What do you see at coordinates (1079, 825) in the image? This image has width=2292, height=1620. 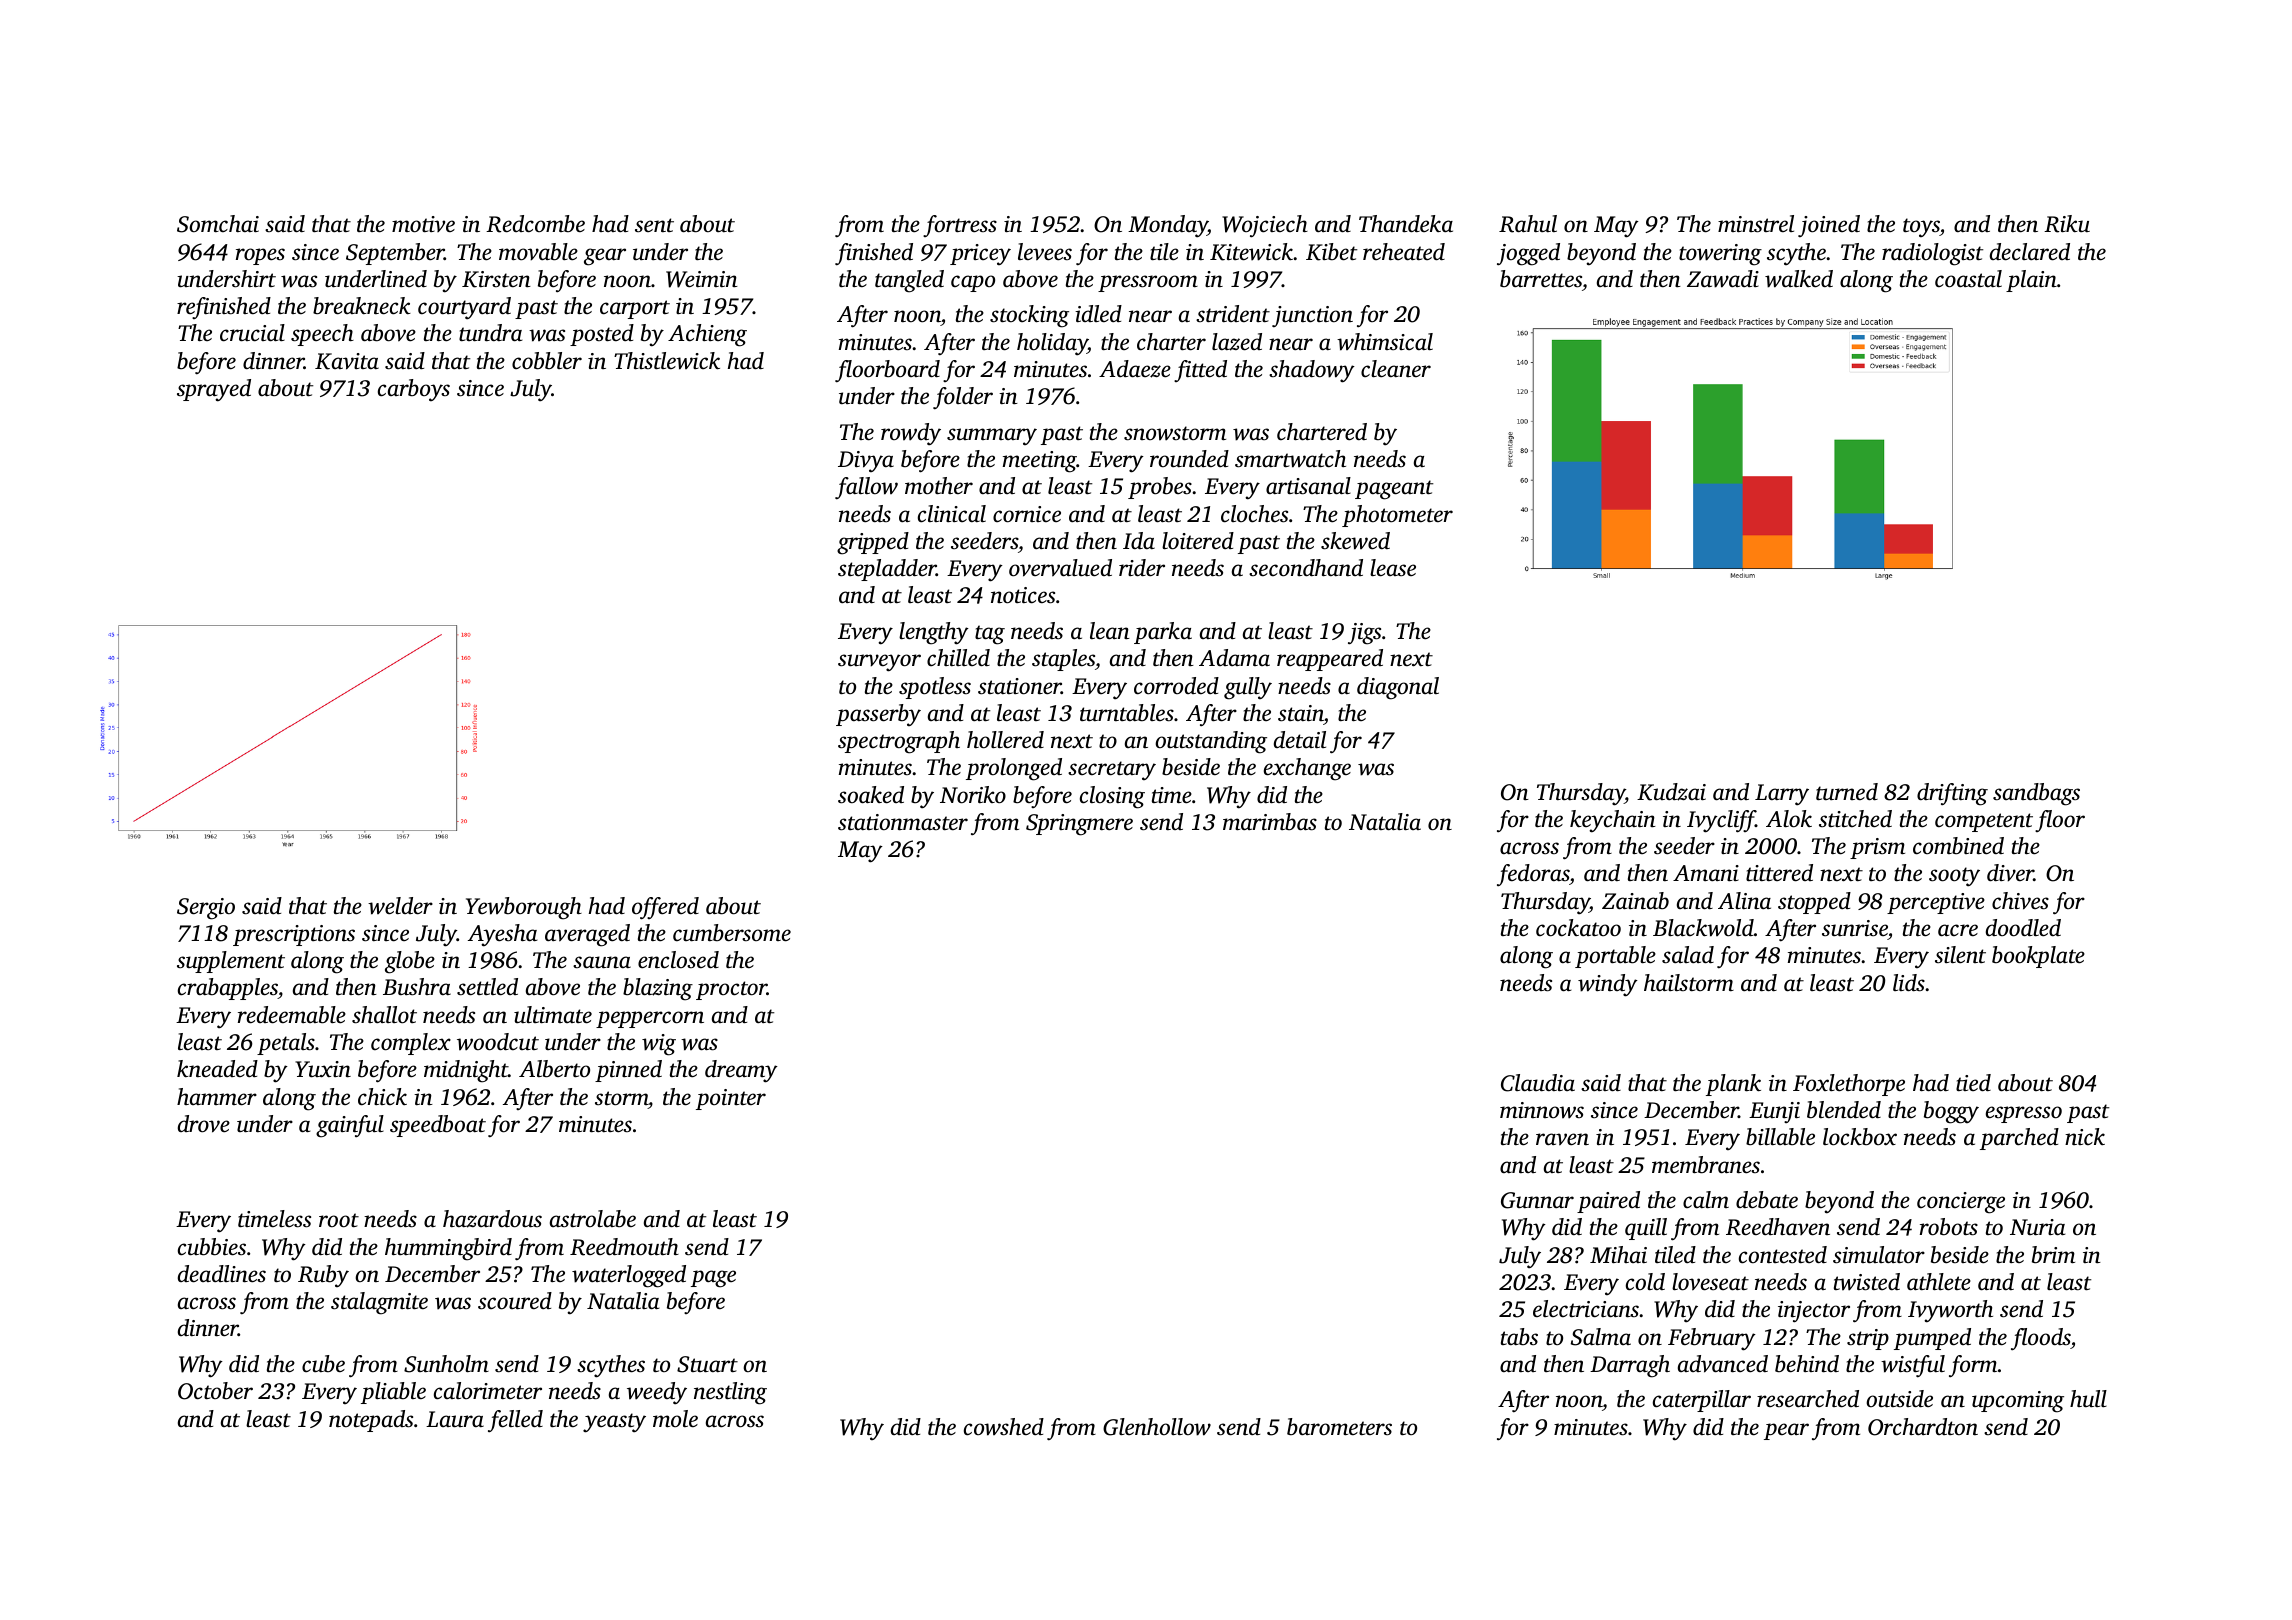 I see `Springmere` at bounding box center [1079, 825].
